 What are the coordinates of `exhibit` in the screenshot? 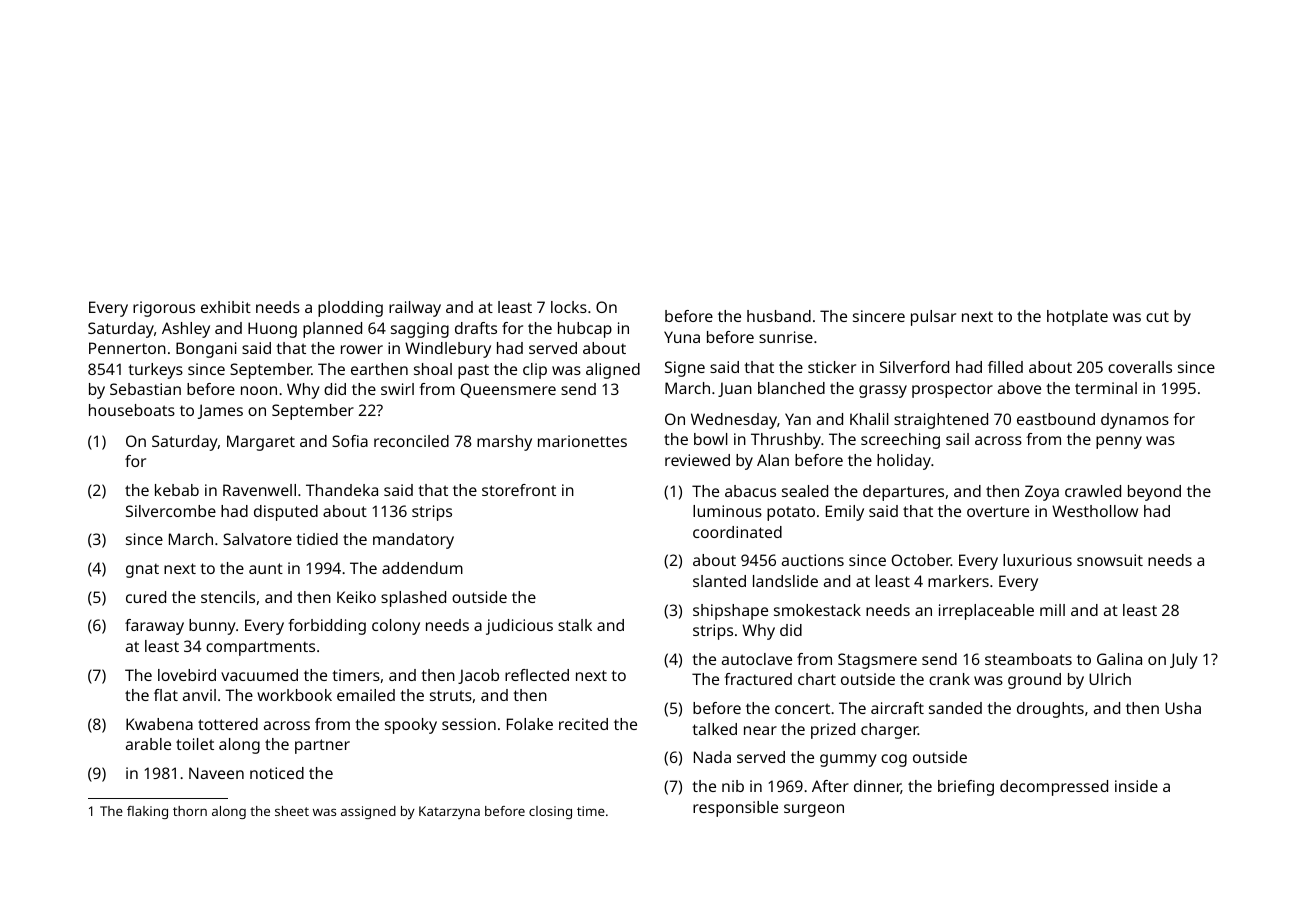 It's located at (226, 307).
